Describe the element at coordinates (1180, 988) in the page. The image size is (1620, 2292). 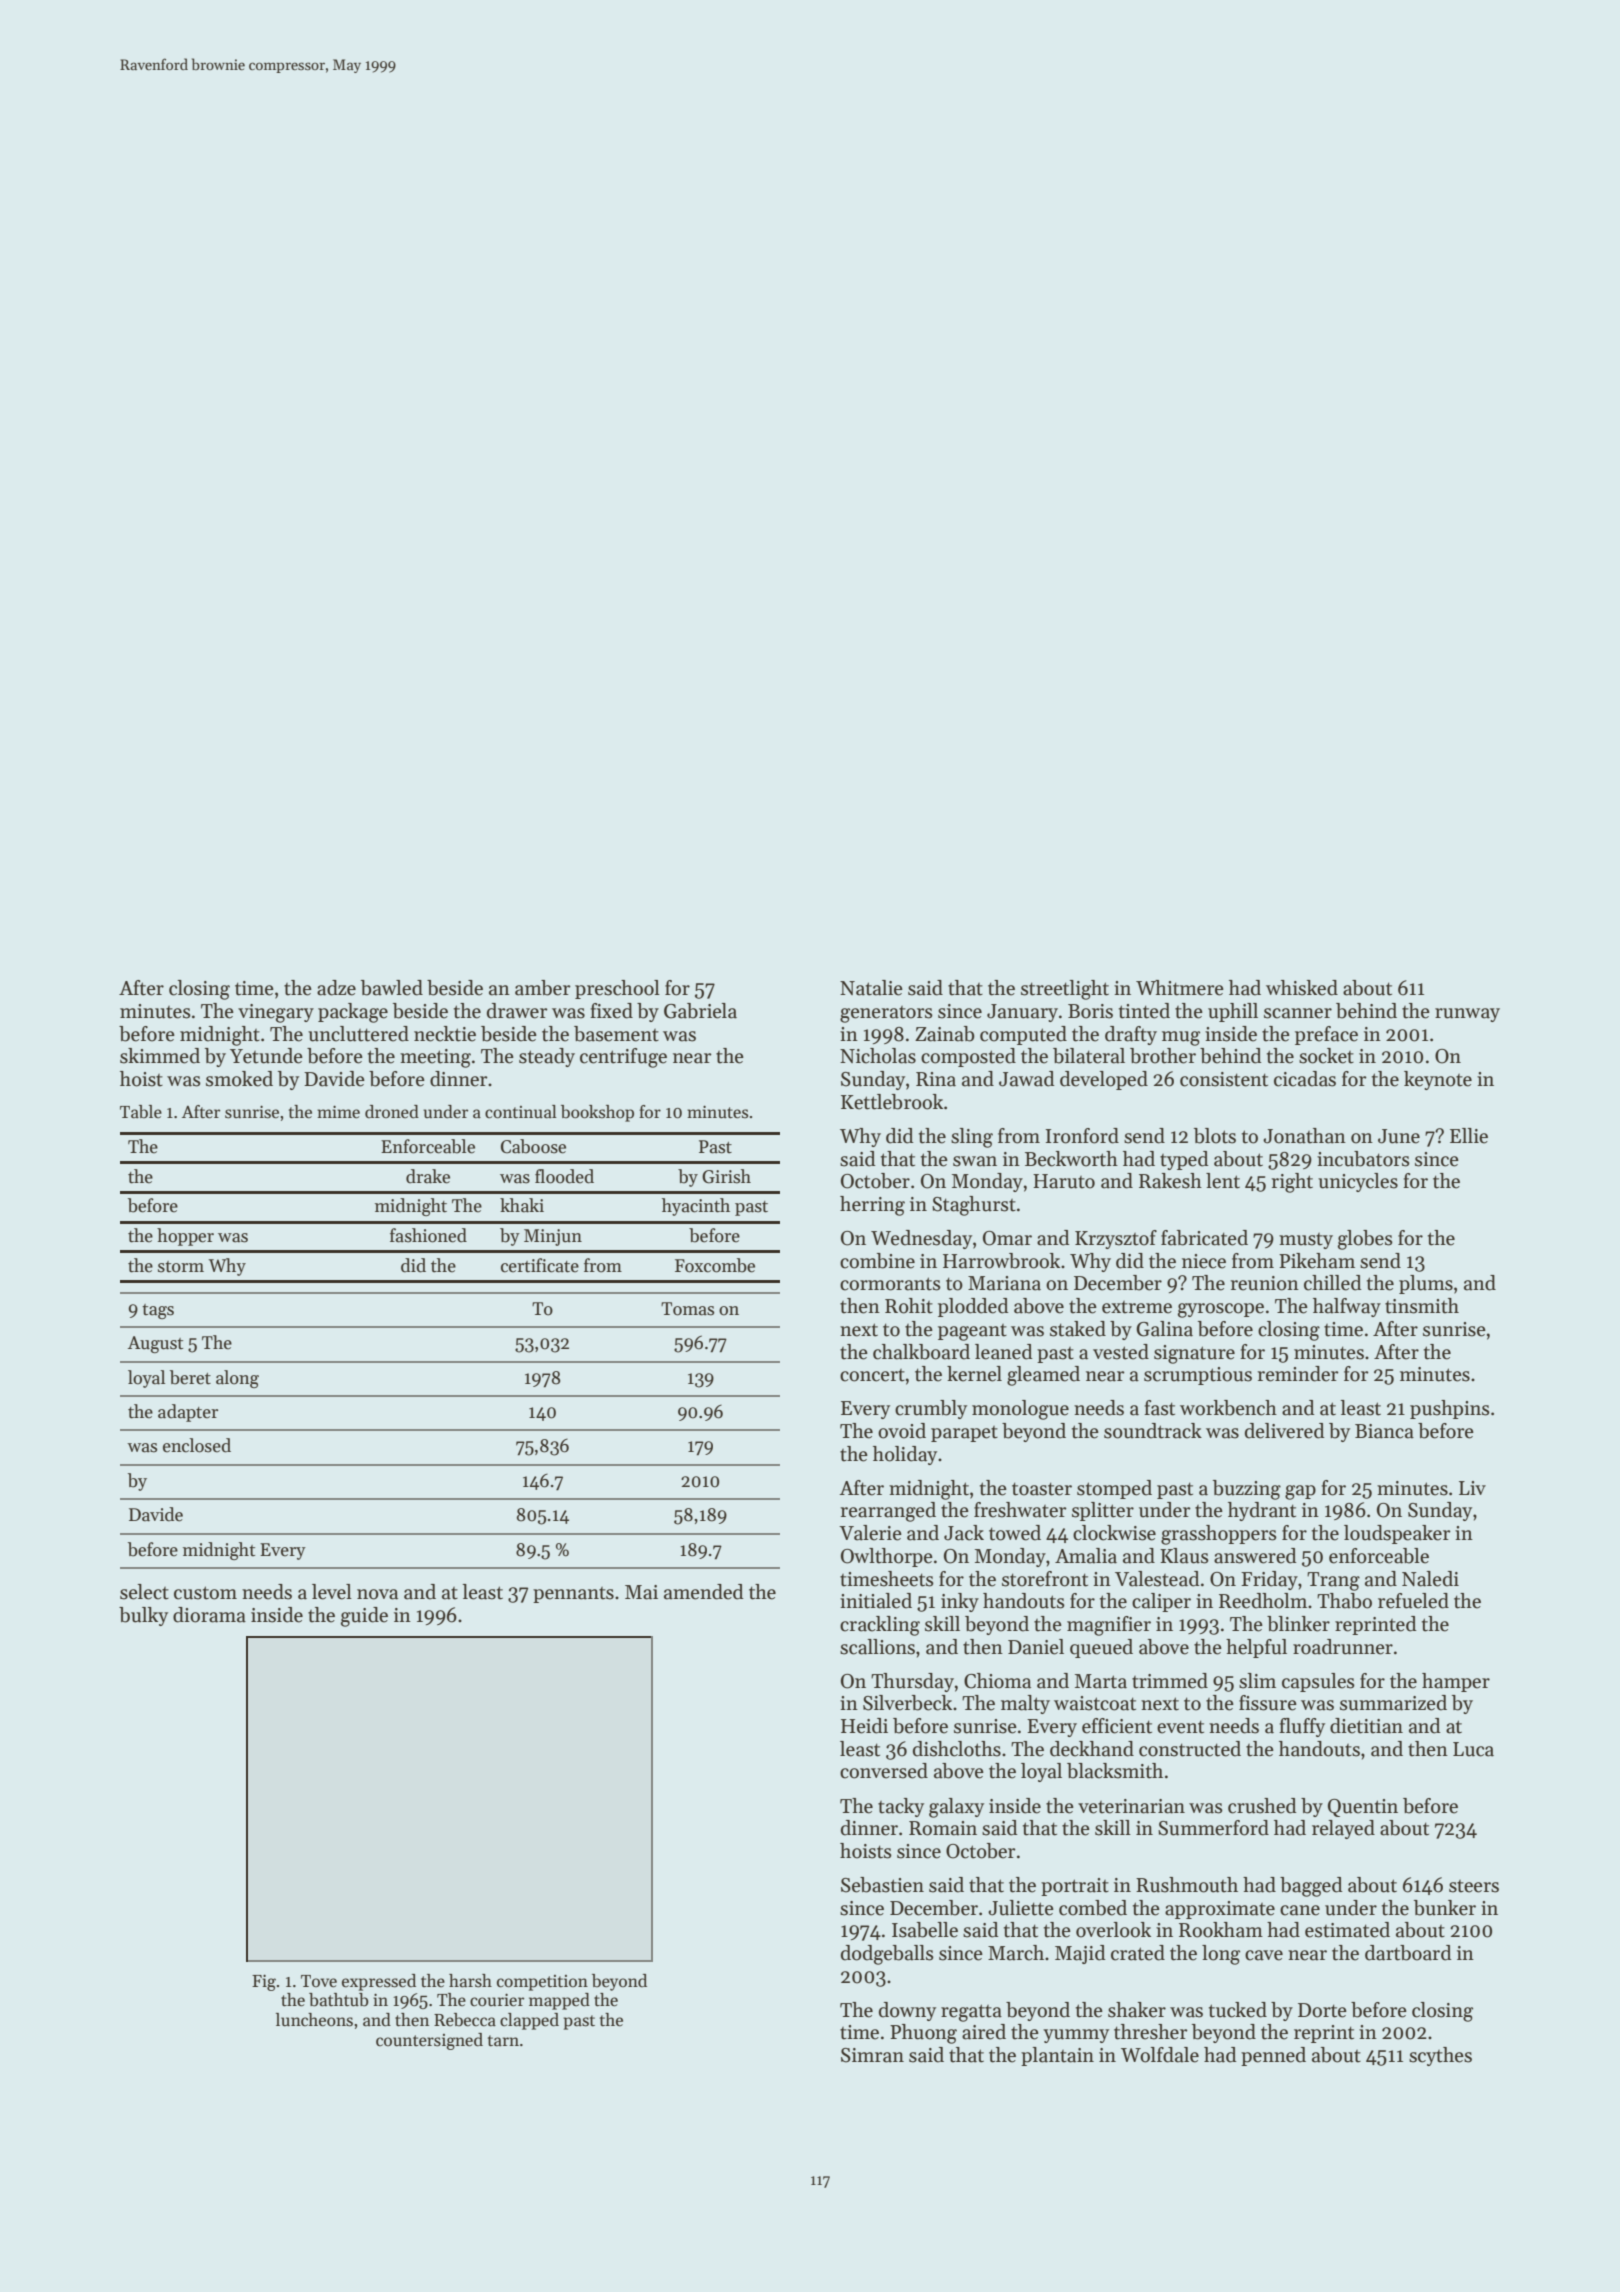
I see `Whitmere` at that location.
